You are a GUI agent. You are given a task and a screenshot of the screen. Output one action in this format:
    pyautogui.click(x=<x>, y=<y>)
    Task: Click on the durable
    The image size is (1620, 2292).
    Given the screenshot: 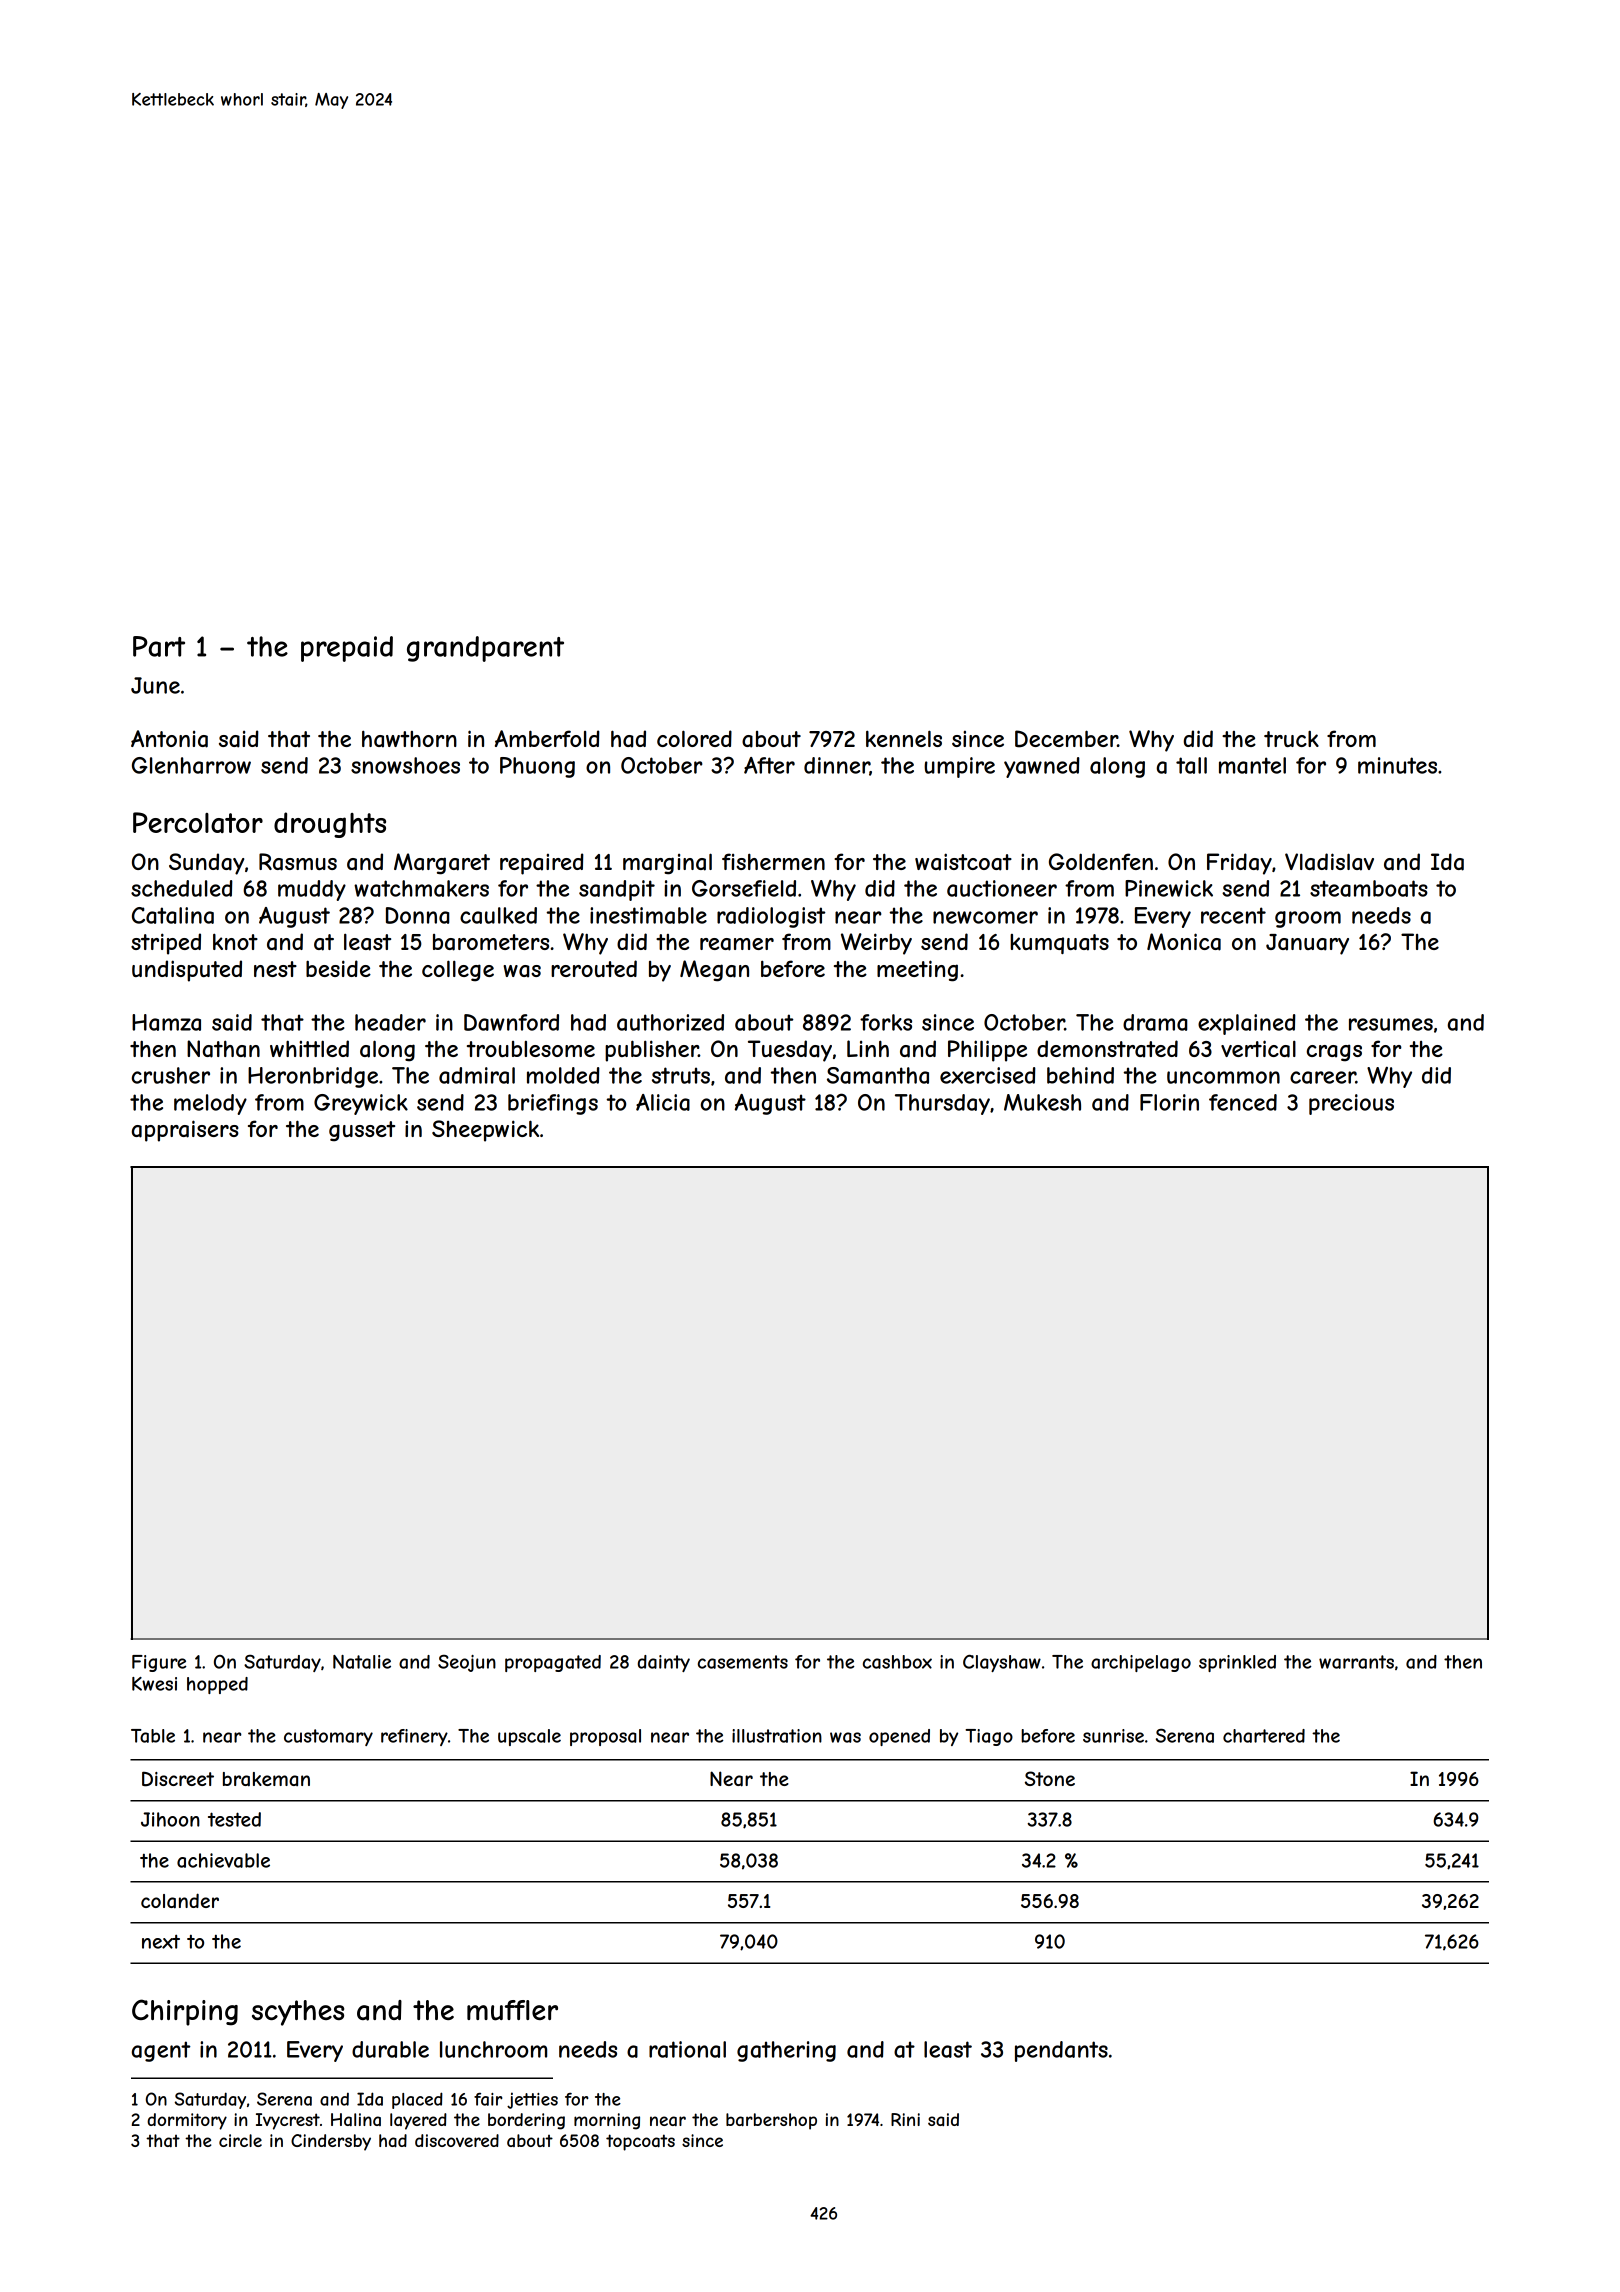 What is the action you would take?
    pyautogui.click(x=390, y=2049)
